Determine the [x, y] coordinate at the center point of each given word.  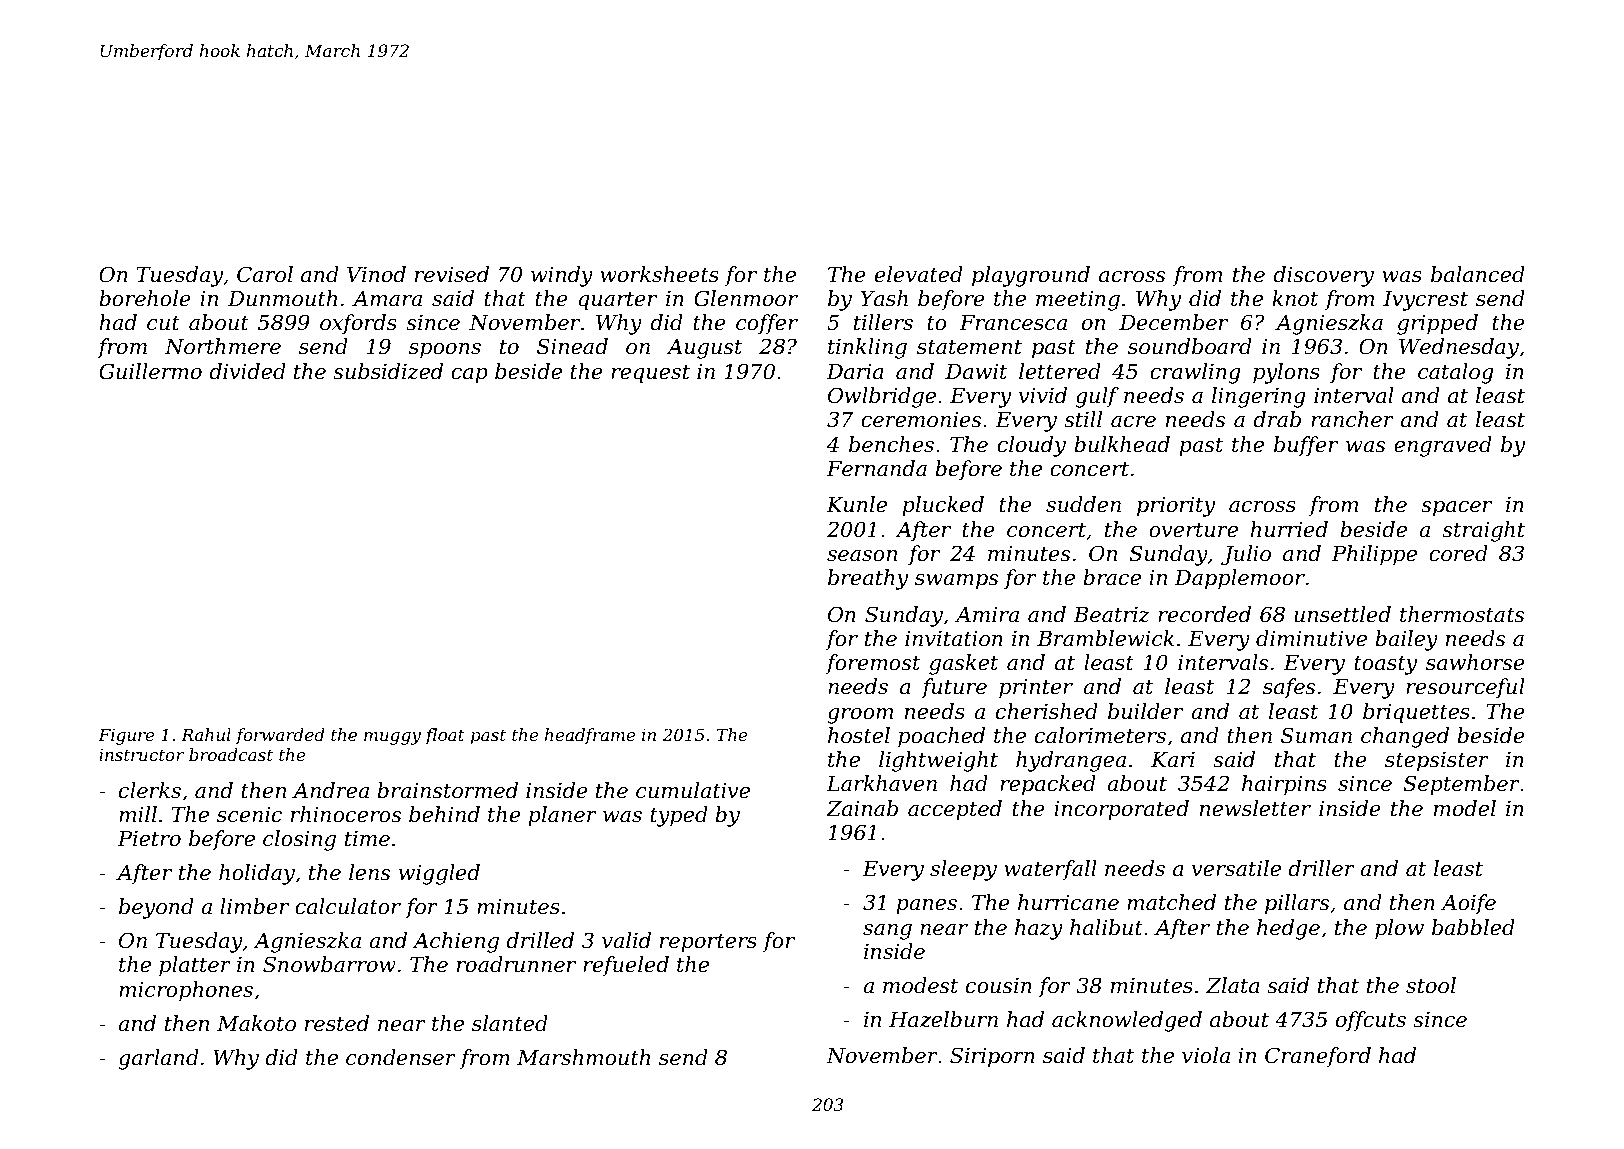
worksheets [659, 274]
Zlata [1233, 985]
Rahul [206, 734]
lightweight [938, 761]
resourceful [1465, 688]
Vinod [376, 274]
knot [1295, 298]
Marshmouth [583, 1057]
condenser [401, 1057]
